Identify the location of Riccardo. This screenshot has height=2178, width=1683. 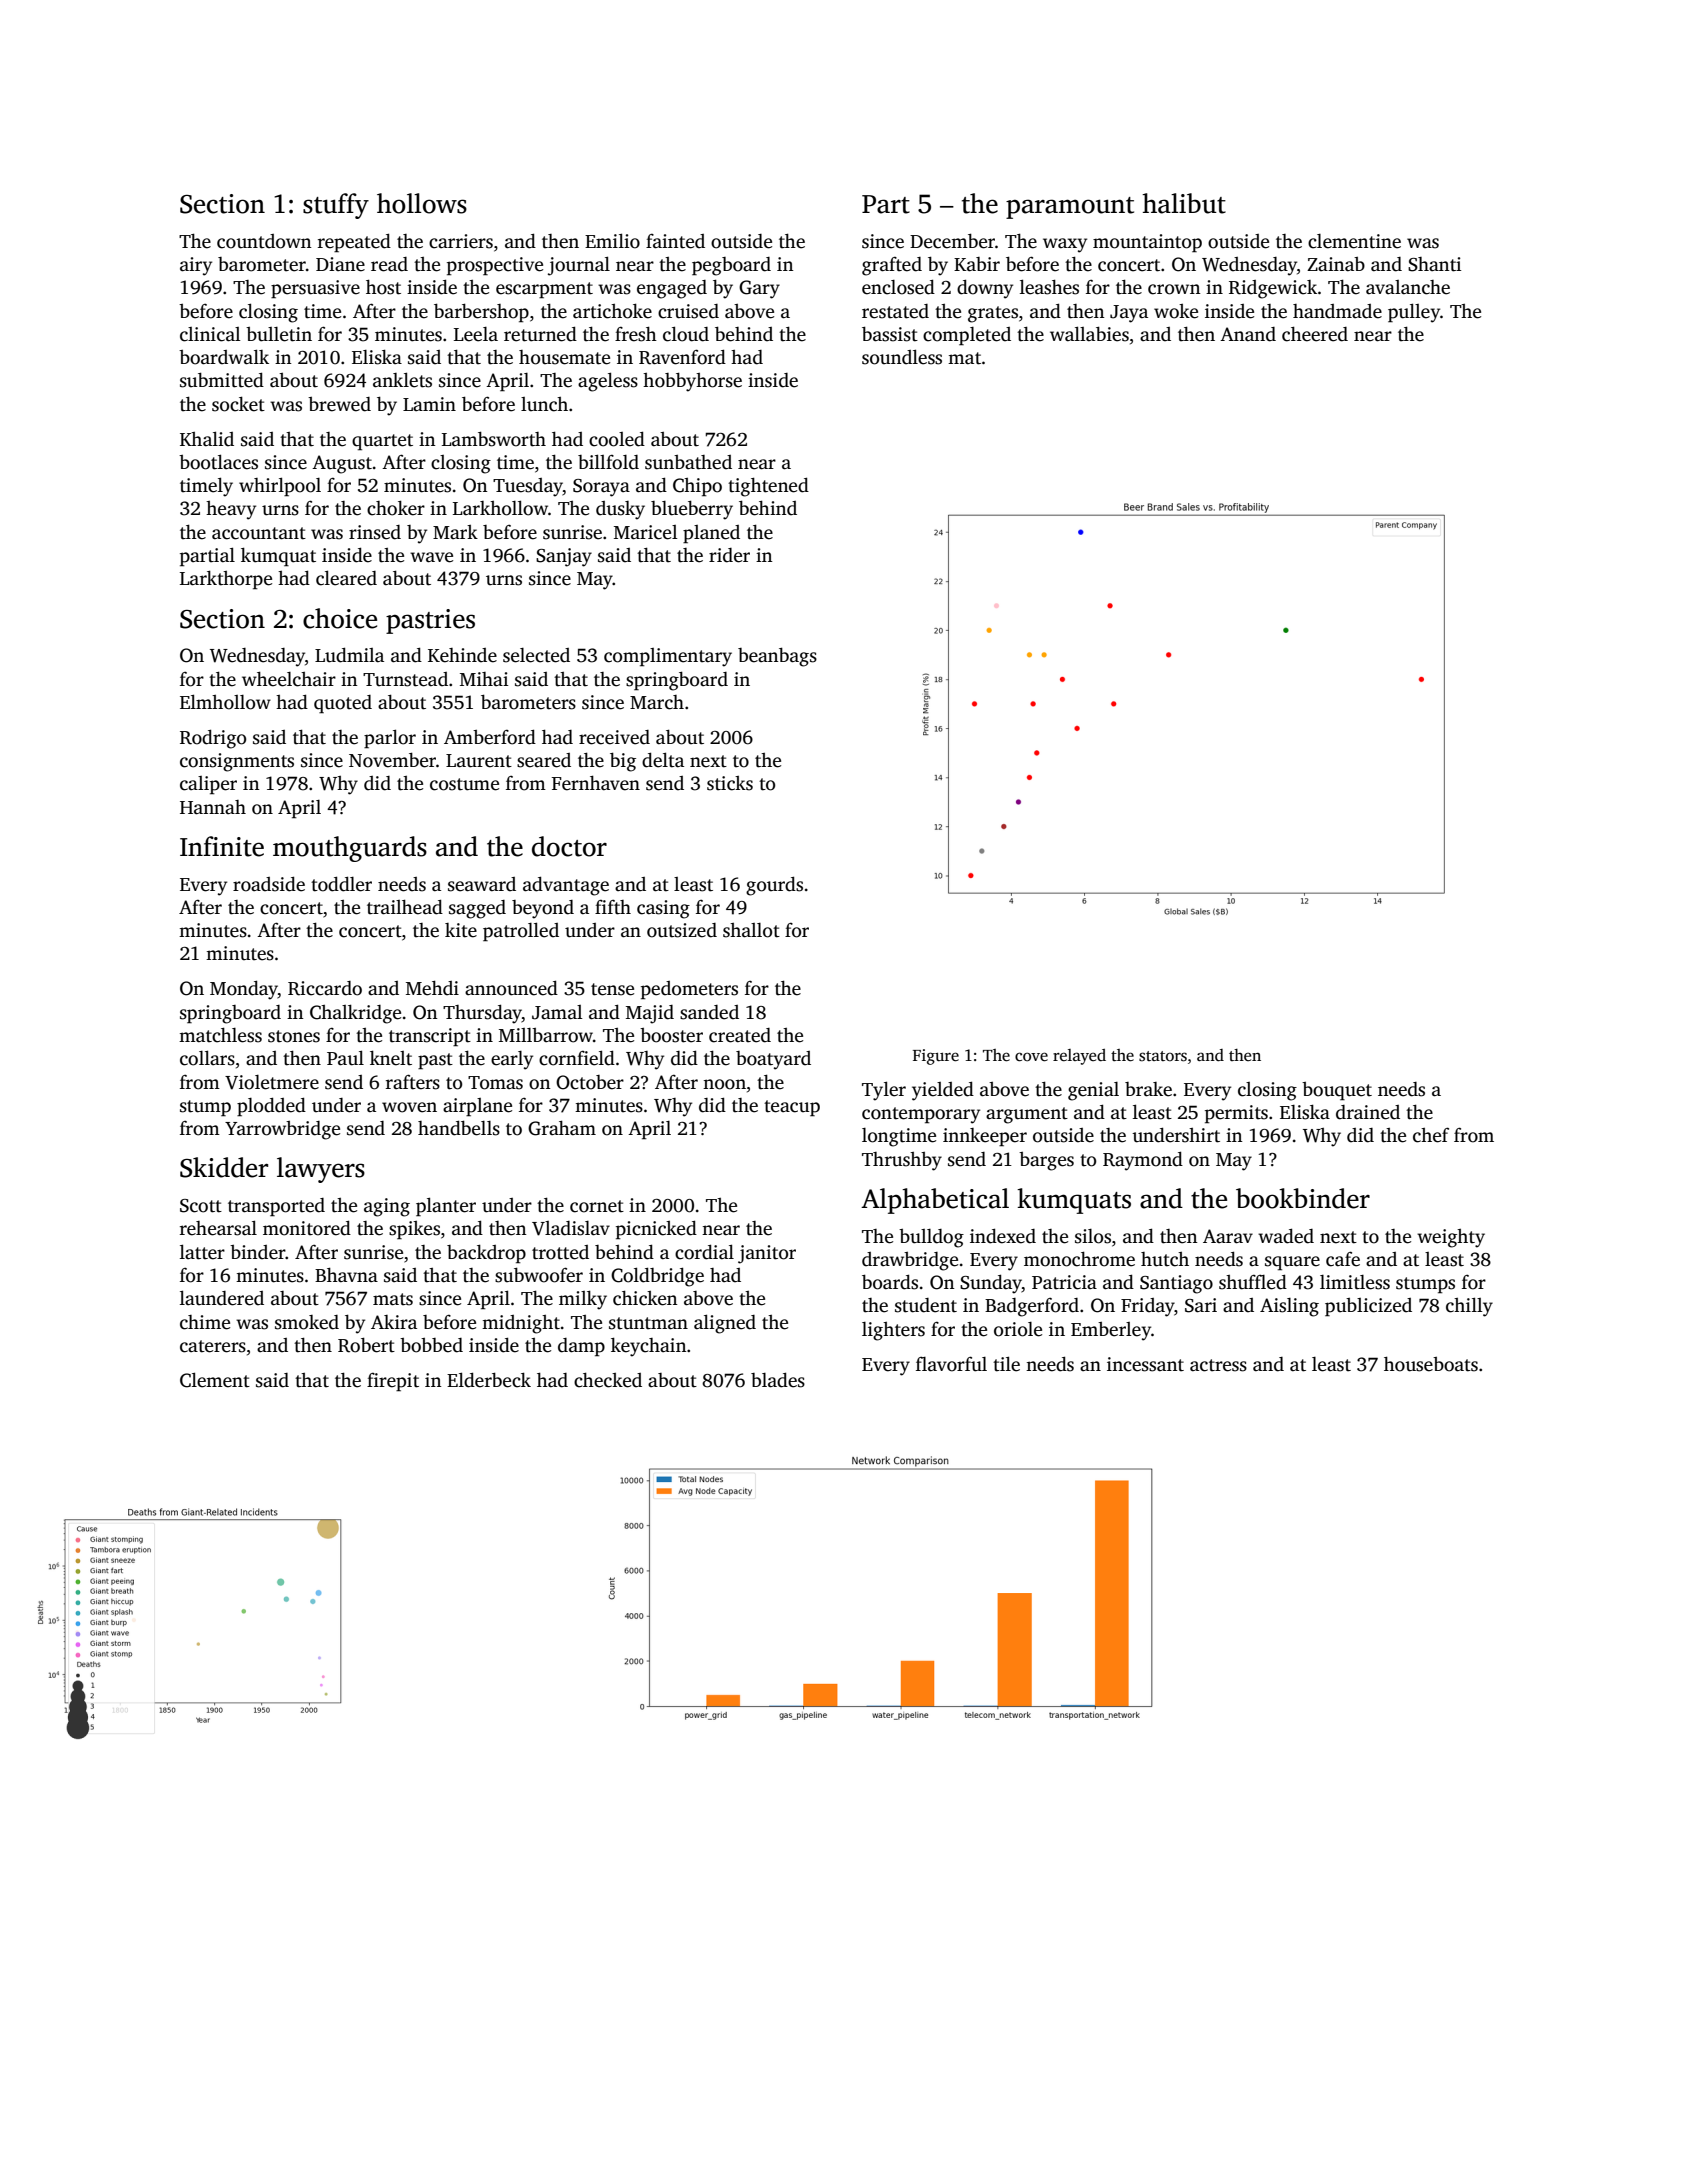
(325, 988).
